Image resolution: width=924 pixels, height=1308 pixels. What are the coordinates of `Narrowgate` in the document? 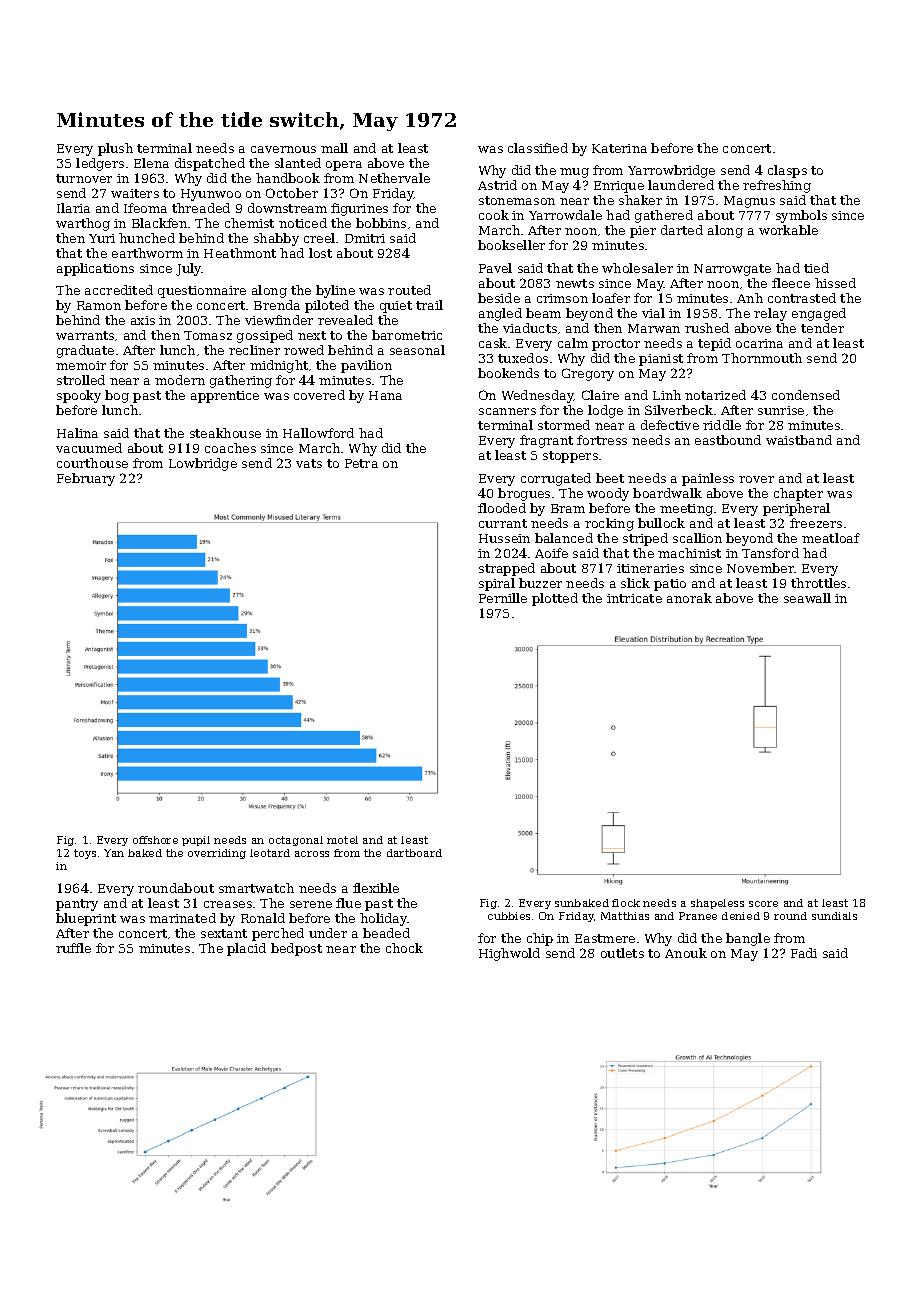 It's located at (732, 270).
